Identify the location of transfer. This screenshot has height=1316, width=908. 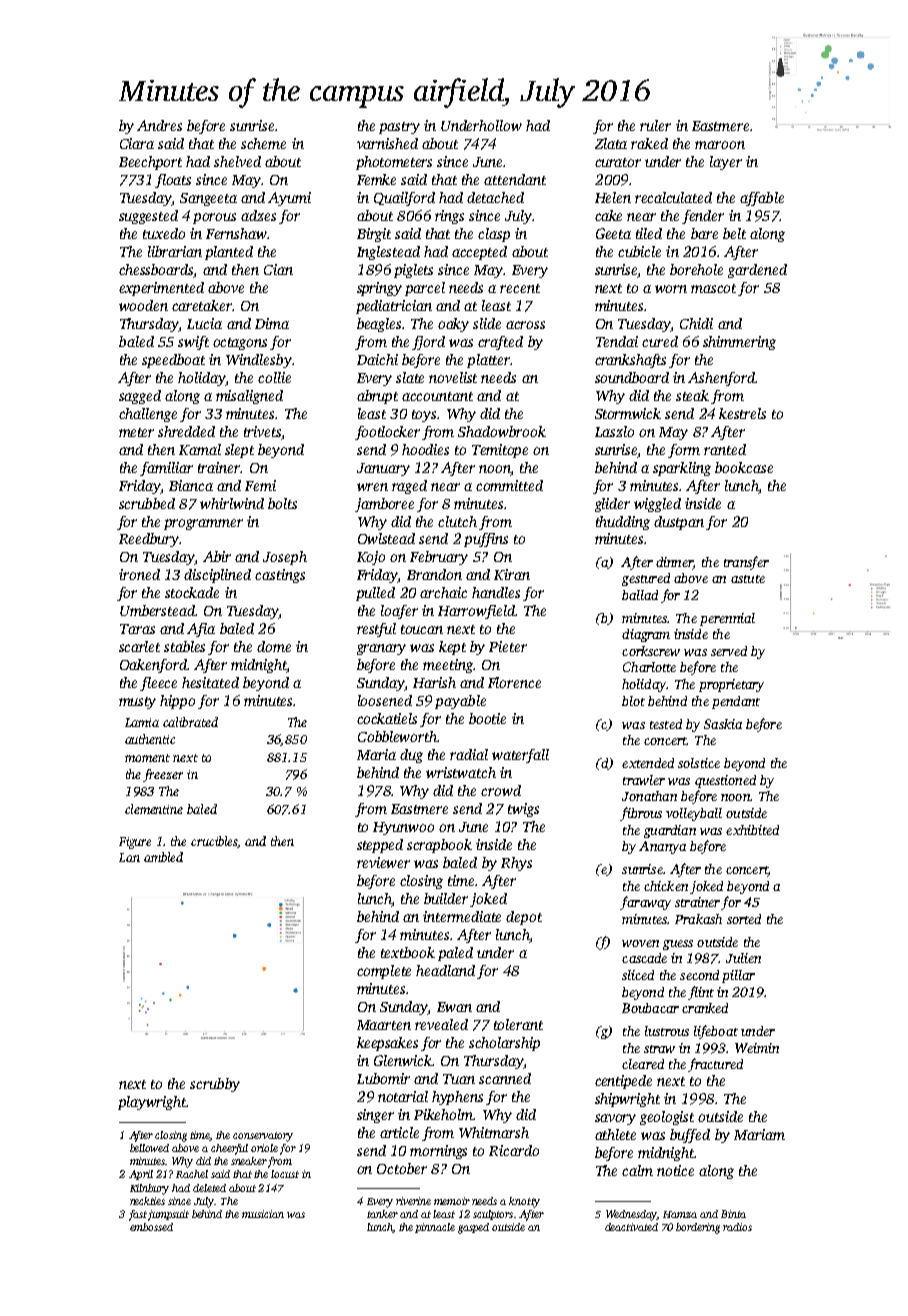
(746, 563).
